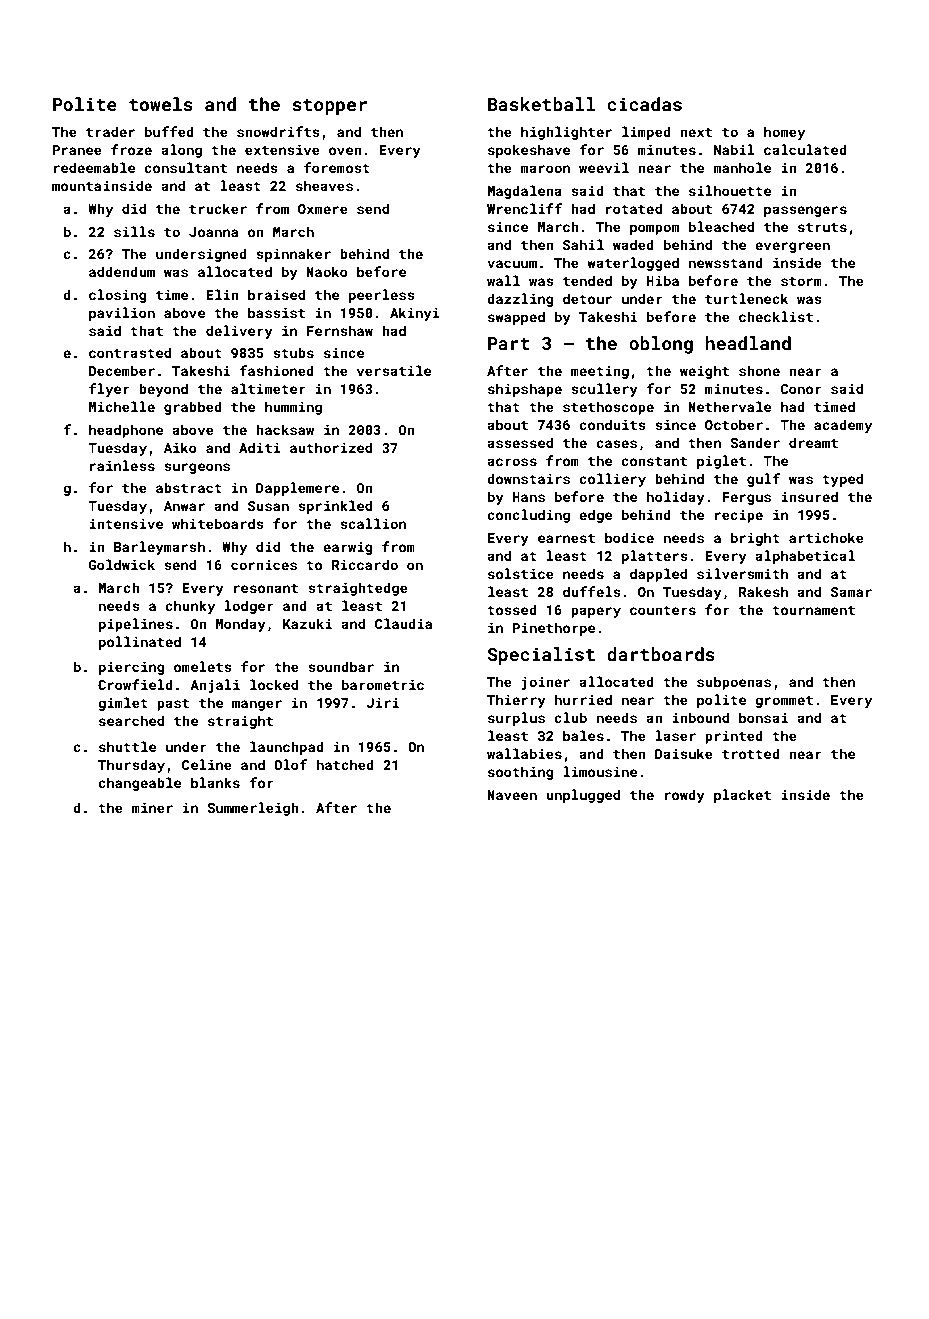 This screenshot has height=1319, width=929. I want to click on scallion, so click(373, 523).
